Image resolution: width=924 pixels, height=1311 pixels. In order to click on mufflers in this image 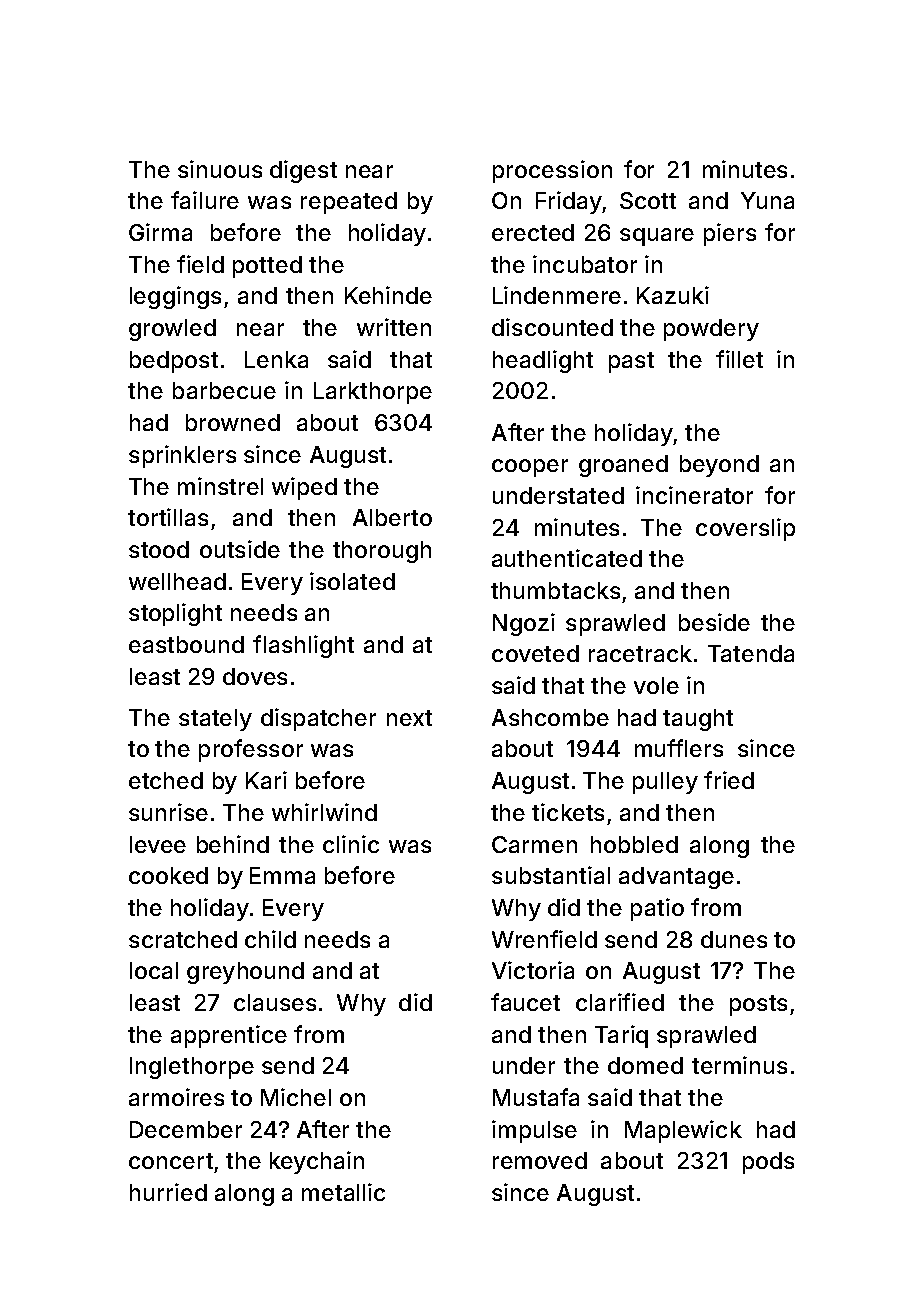, I will do `click(679, 748)`.
